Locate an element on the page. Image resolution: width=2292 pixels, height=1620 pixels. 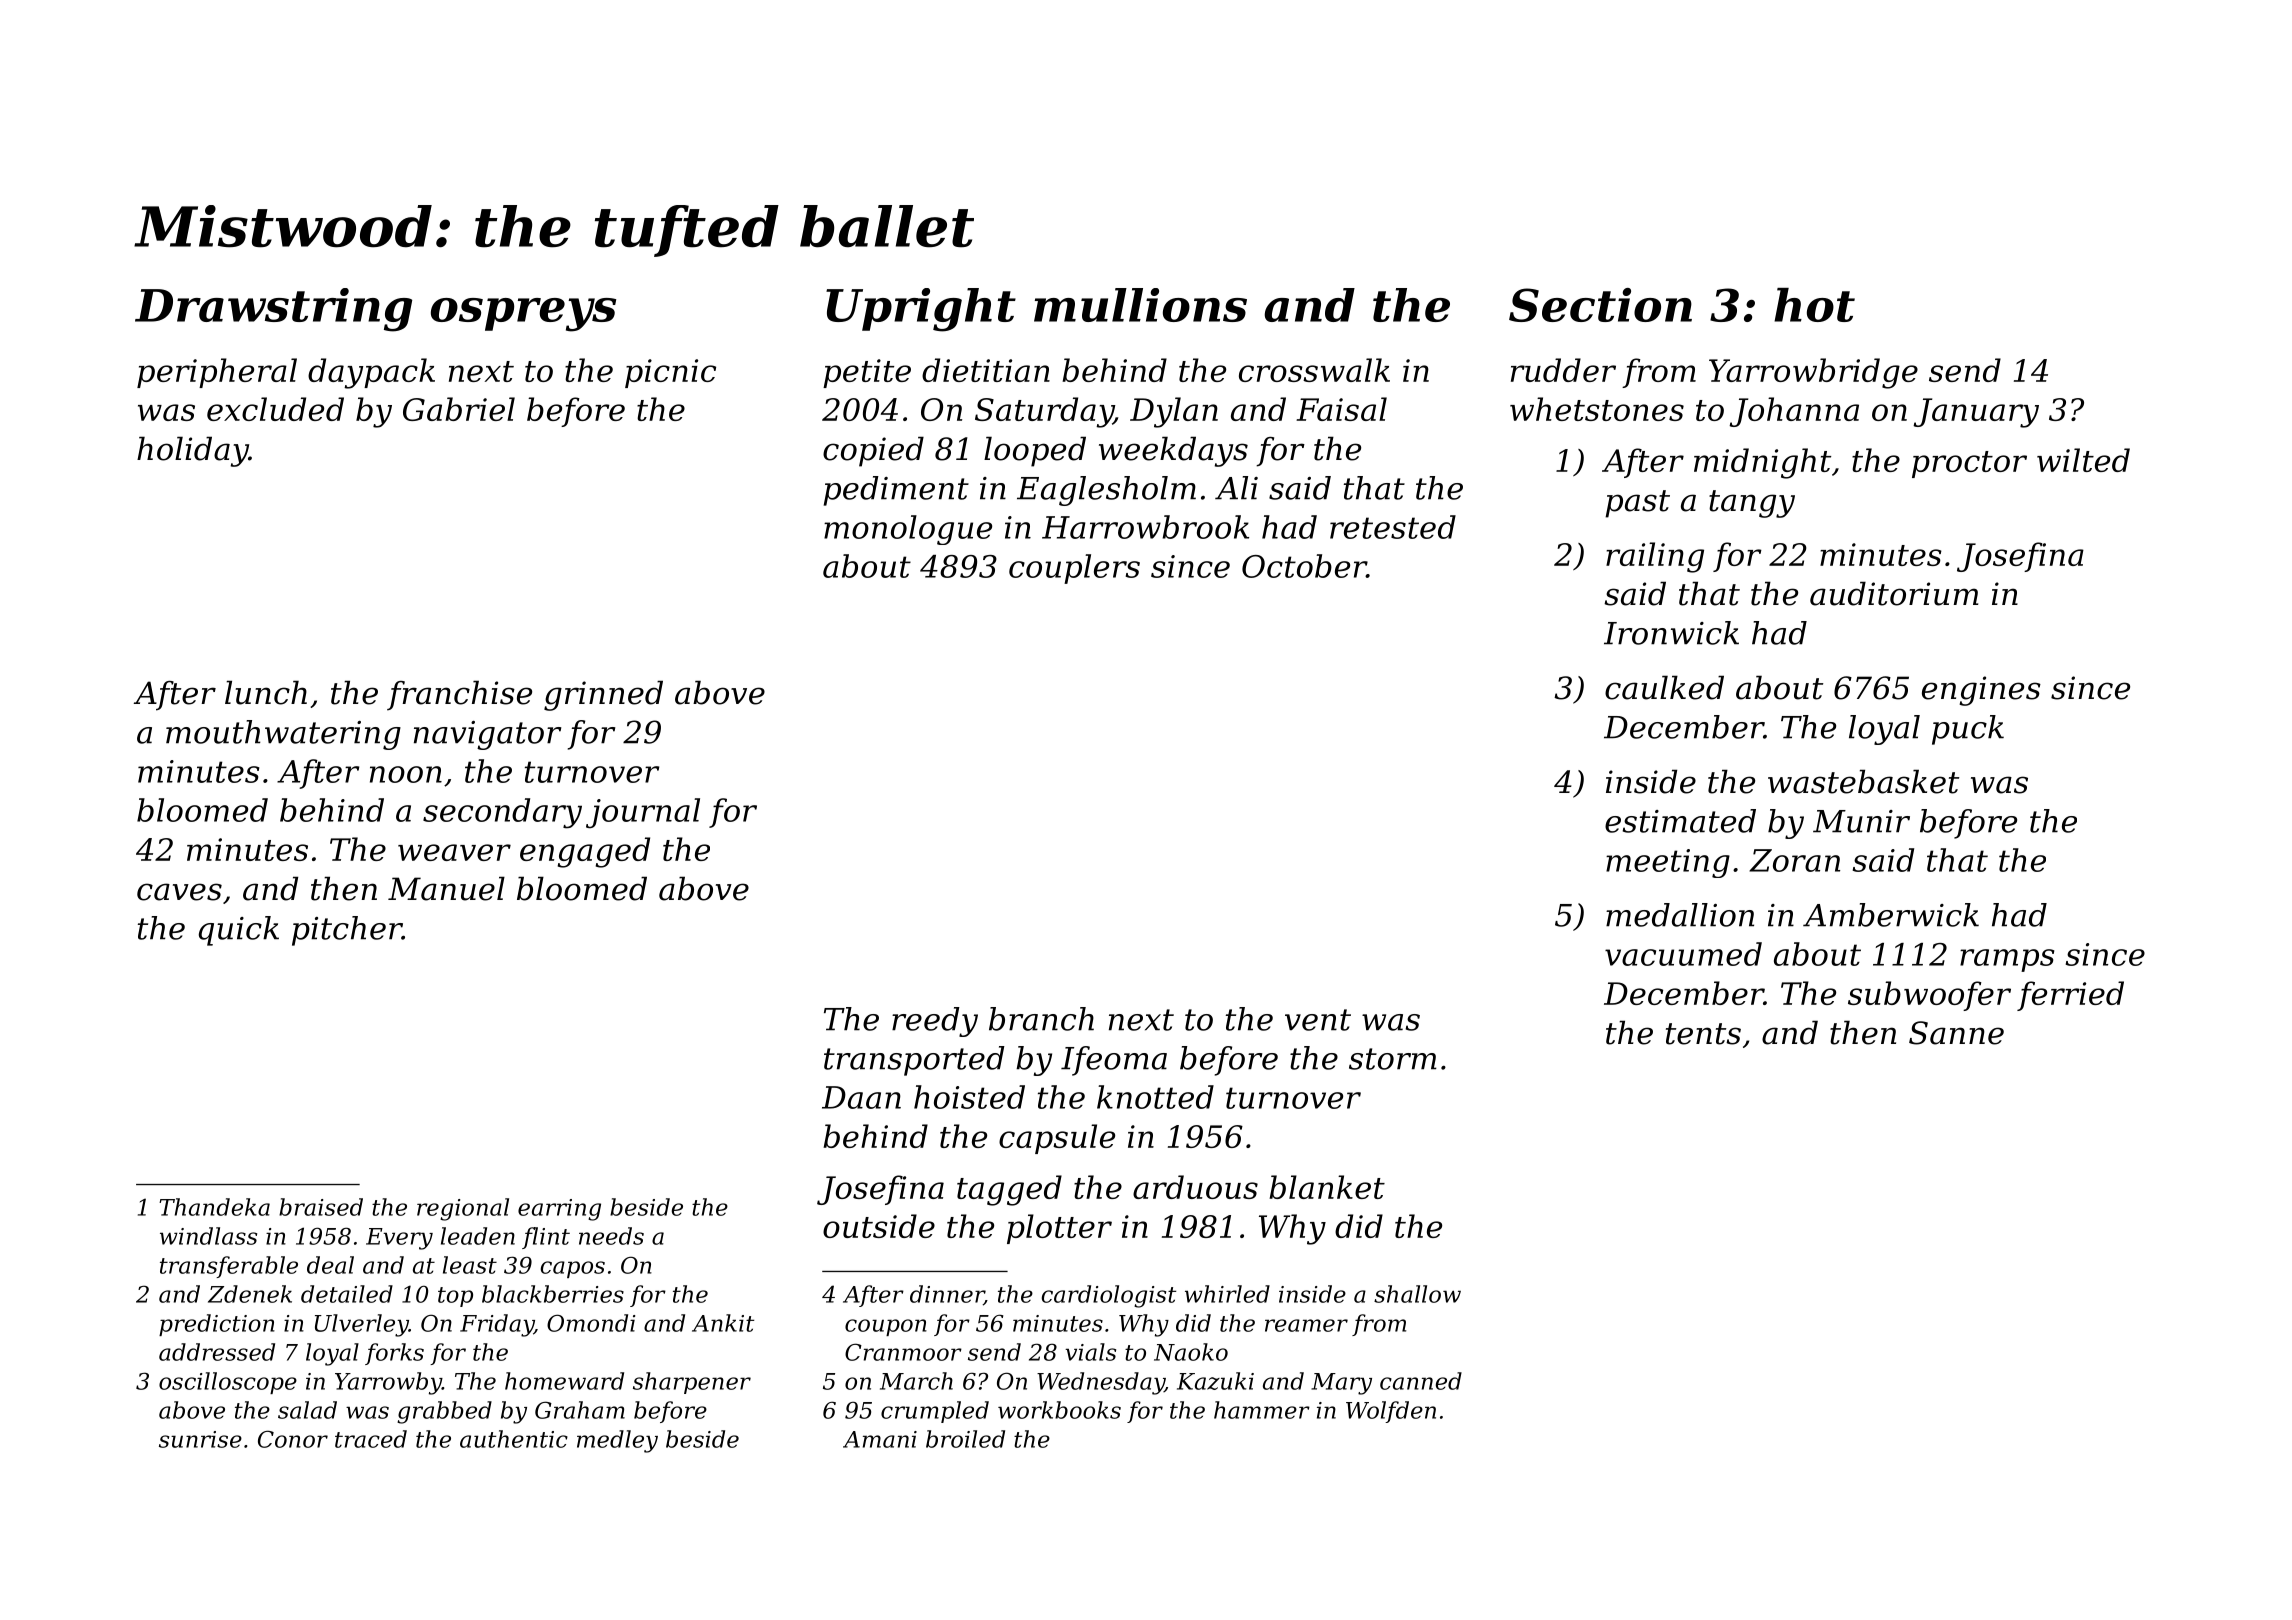
caves is located at coordinates (179, 892).
